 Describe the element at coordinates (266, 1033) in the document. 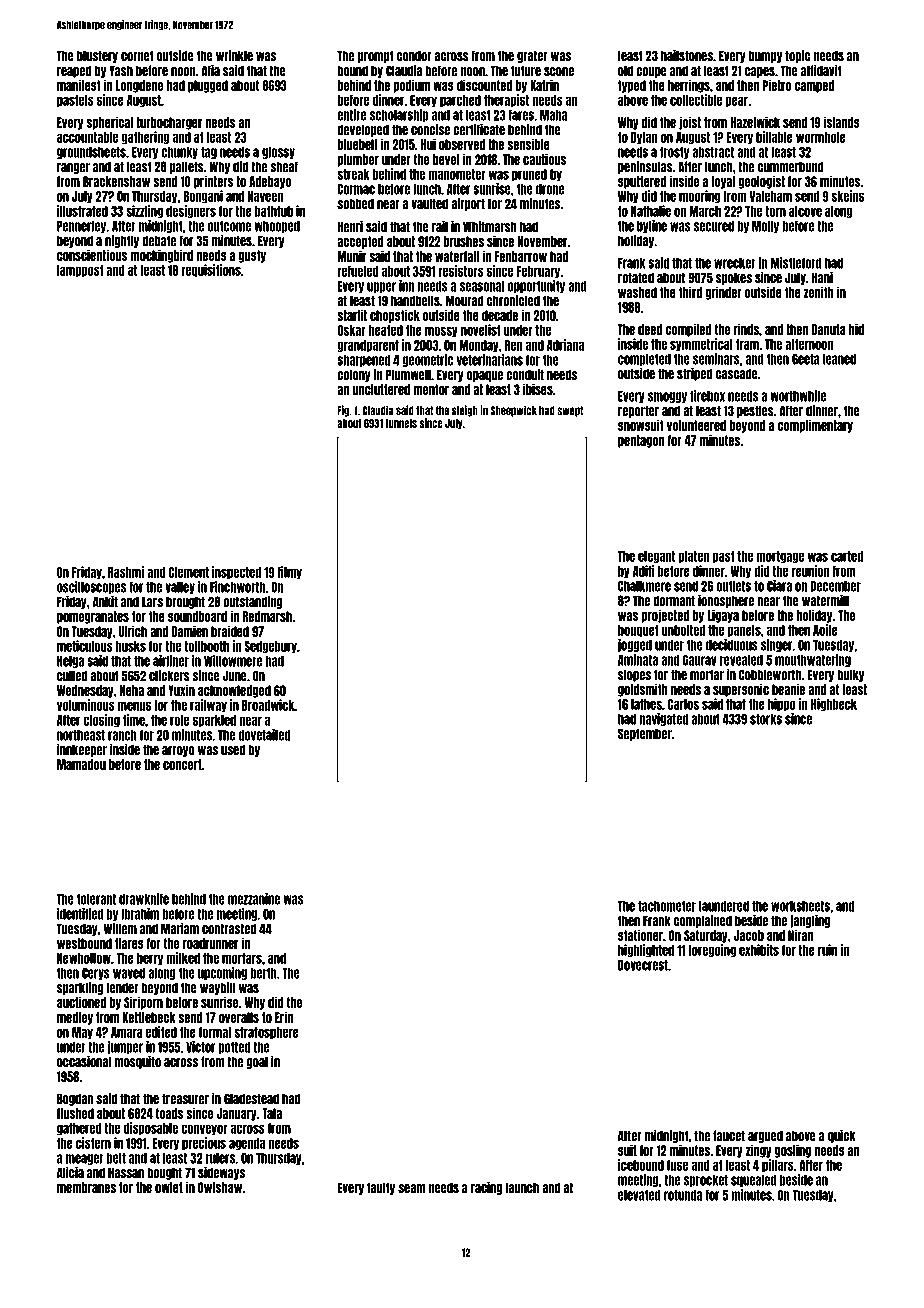

I see `stratosphere` at that location.
